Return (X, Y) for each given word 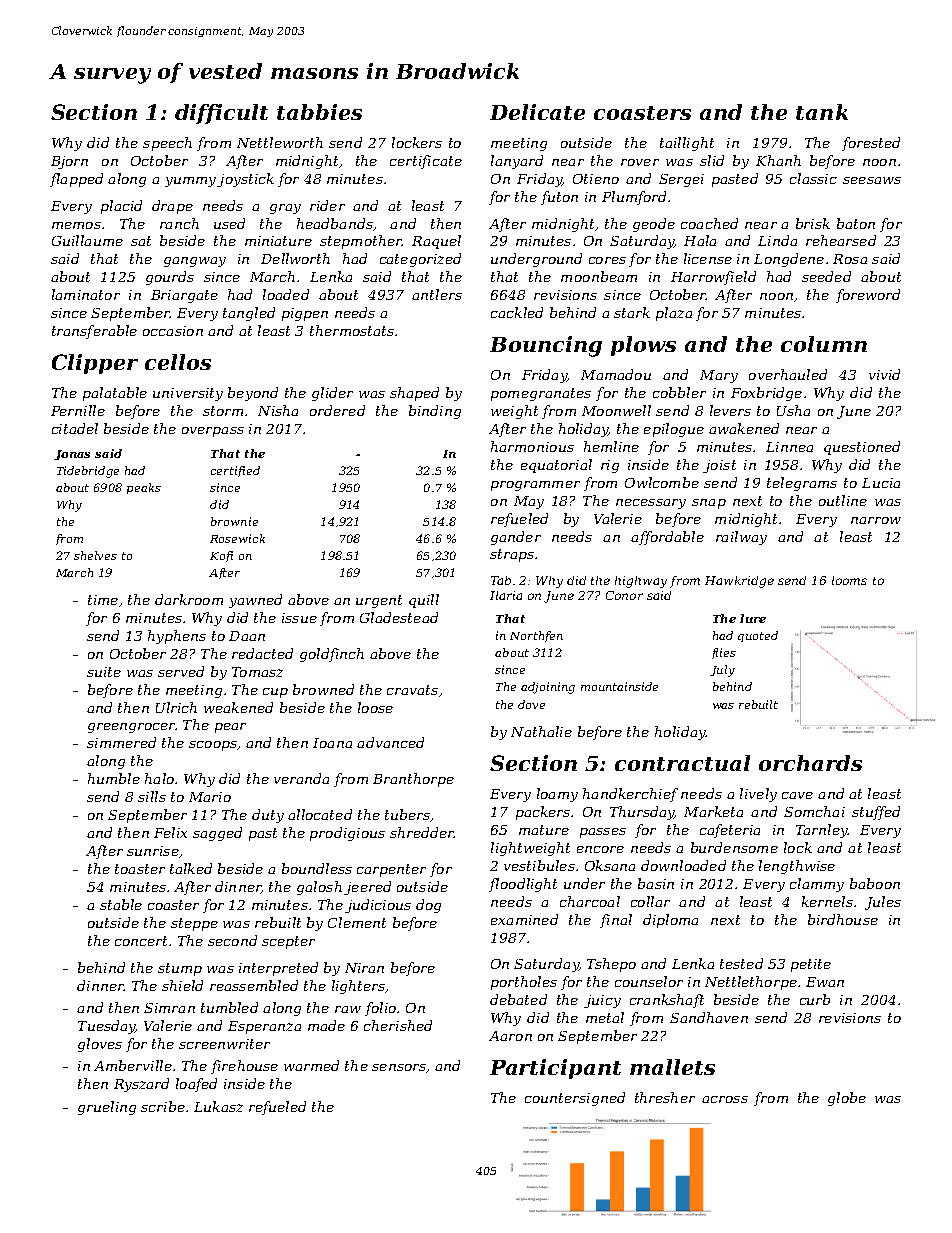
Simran (169, 1008)
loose (375, 707)
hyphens (177, 637)
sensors (399, 1067)
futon (559, 198)
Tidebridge (88, 472)
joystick (245, 180)
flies (724, 653)
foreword (868, 296)
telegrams (802, 484)
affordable (667, 538)
